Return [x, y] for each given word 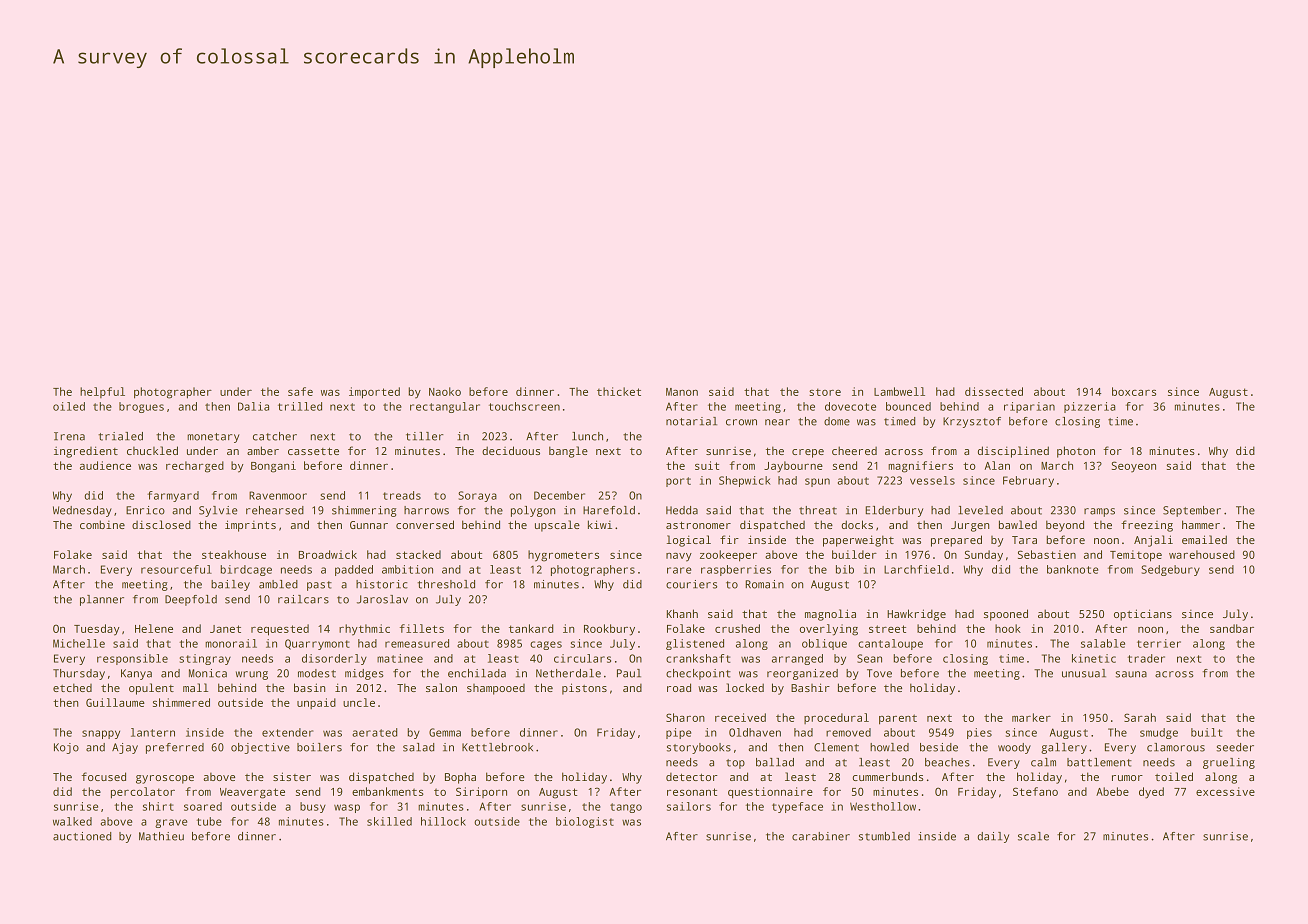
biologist [585, 822]
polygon [533, 511]
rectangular [445, 407]
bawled [1018, 524]
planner [102, 600]
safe [300, 391]
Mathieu [161, 836]
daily [993, 837]
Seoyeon [1134, 467]
